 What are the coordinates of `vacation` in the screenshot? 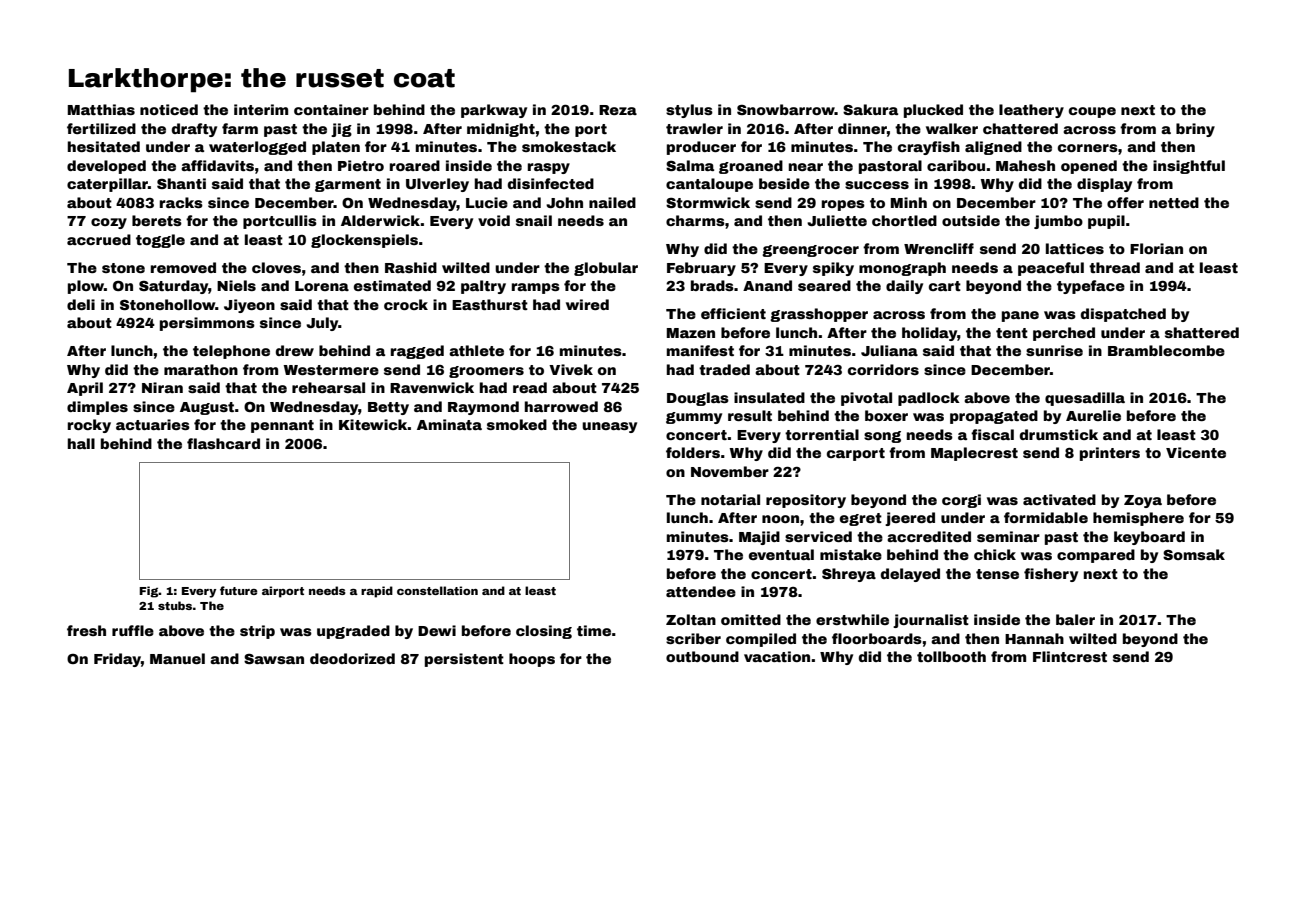 It's located at (777, 656).
